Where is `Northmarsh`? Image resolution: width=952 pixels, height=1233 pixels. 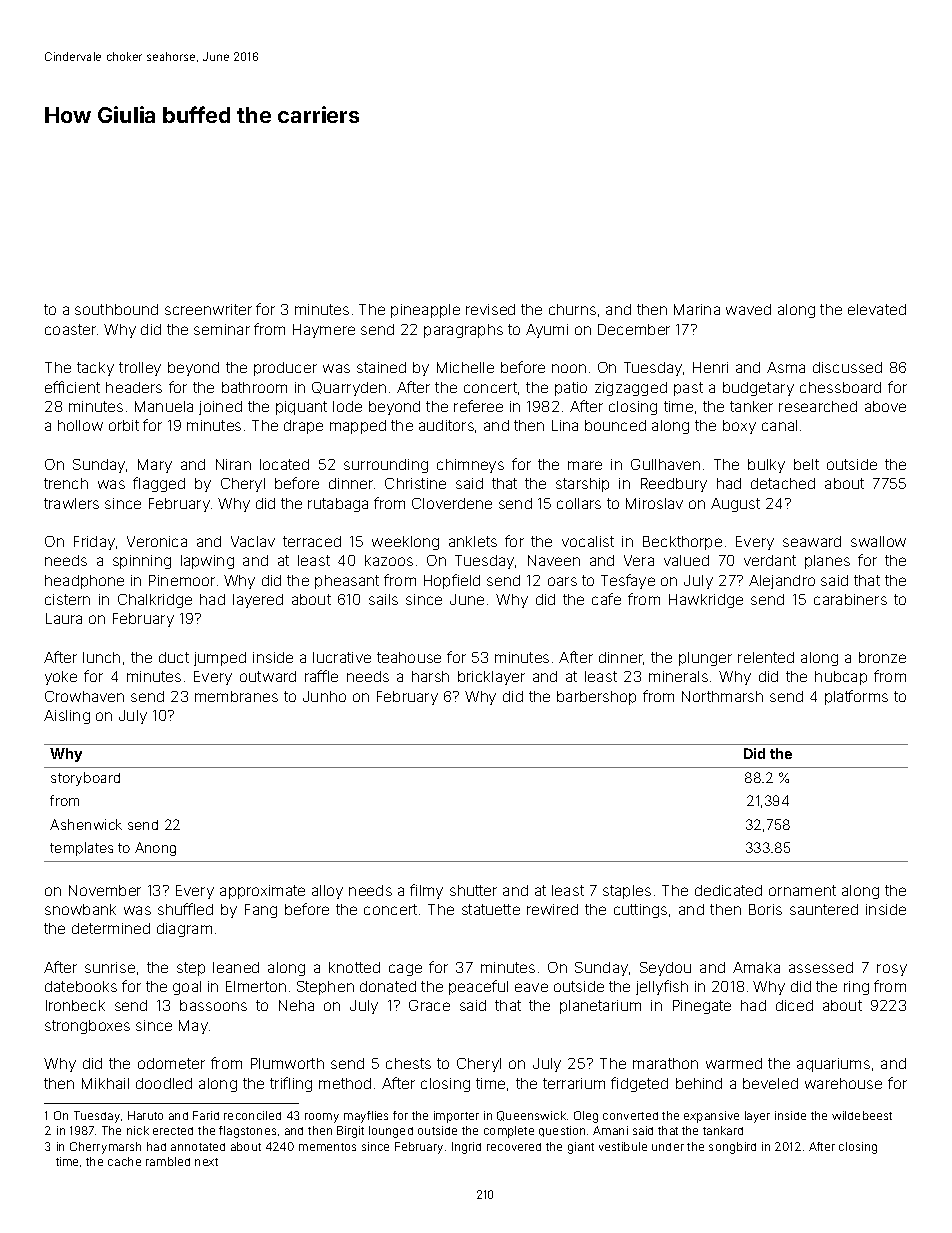
Northmarsh is located at coordinates (722, 696).
